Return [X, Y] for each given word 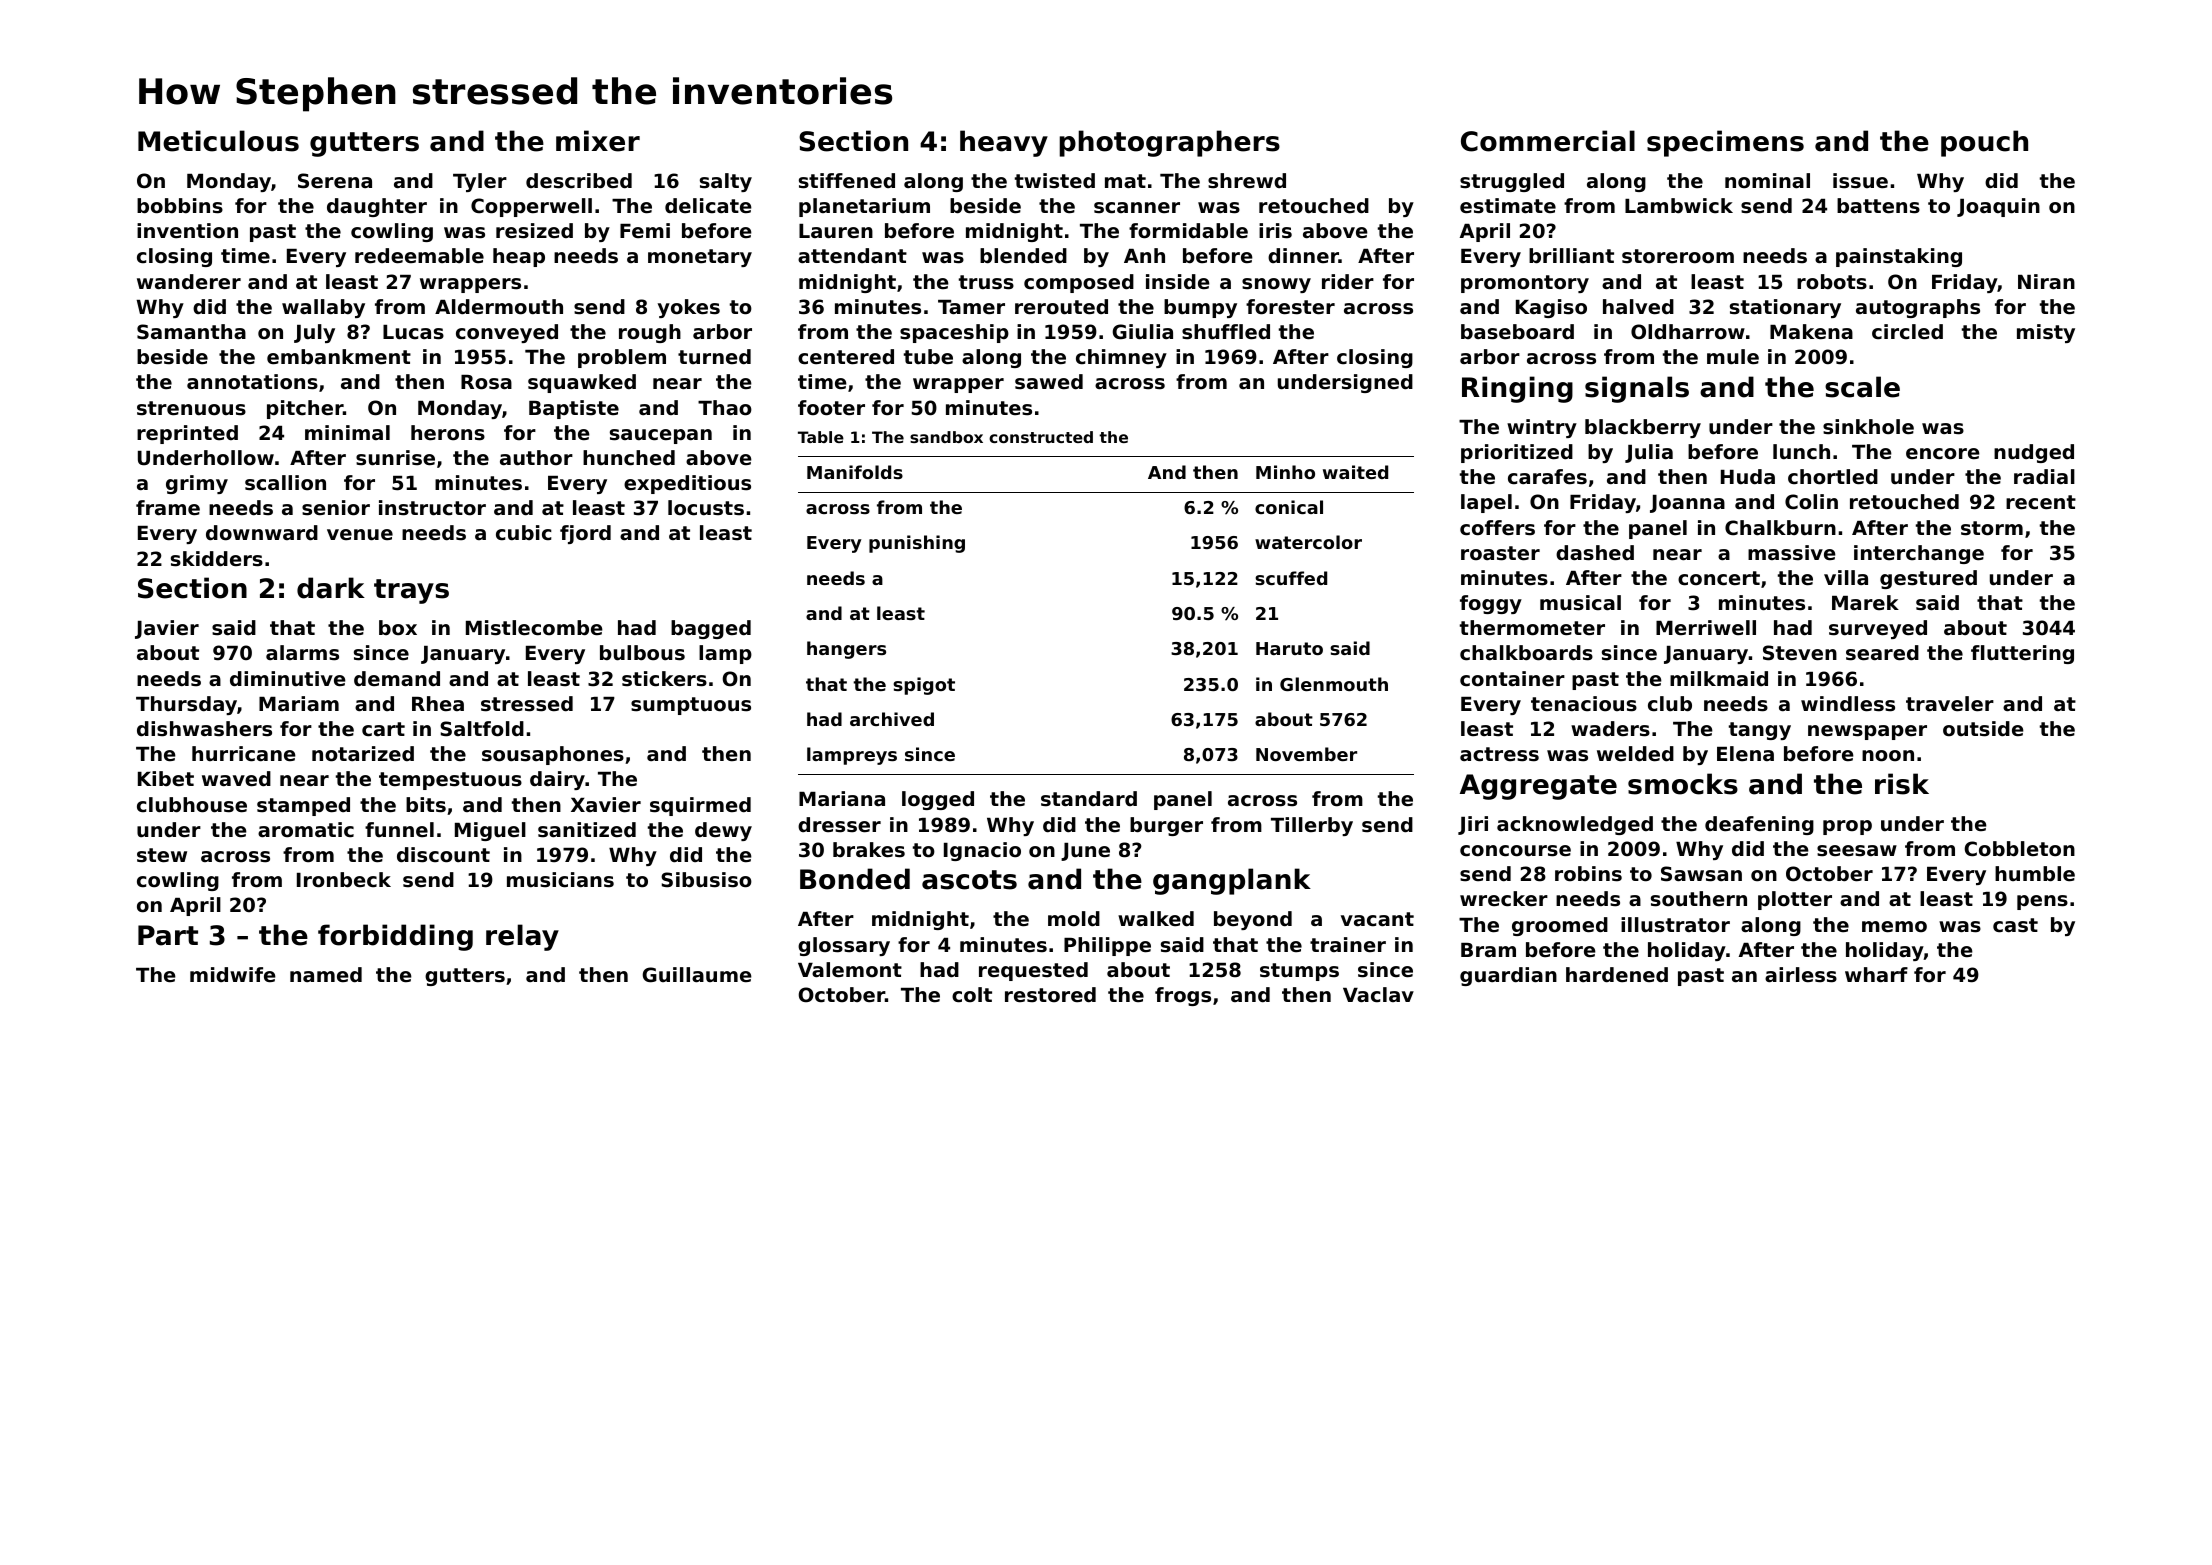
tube [928, 357]
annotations [252, 382]
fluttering [2022, 654]
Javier [167, 629]
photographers [1169, 143]
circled [1907, 332]
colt [972, 995]
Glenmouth [1334, 684]
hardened [1617, 975]
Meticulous [218, 141]
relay [522, 937]
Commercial [1548, 141]
